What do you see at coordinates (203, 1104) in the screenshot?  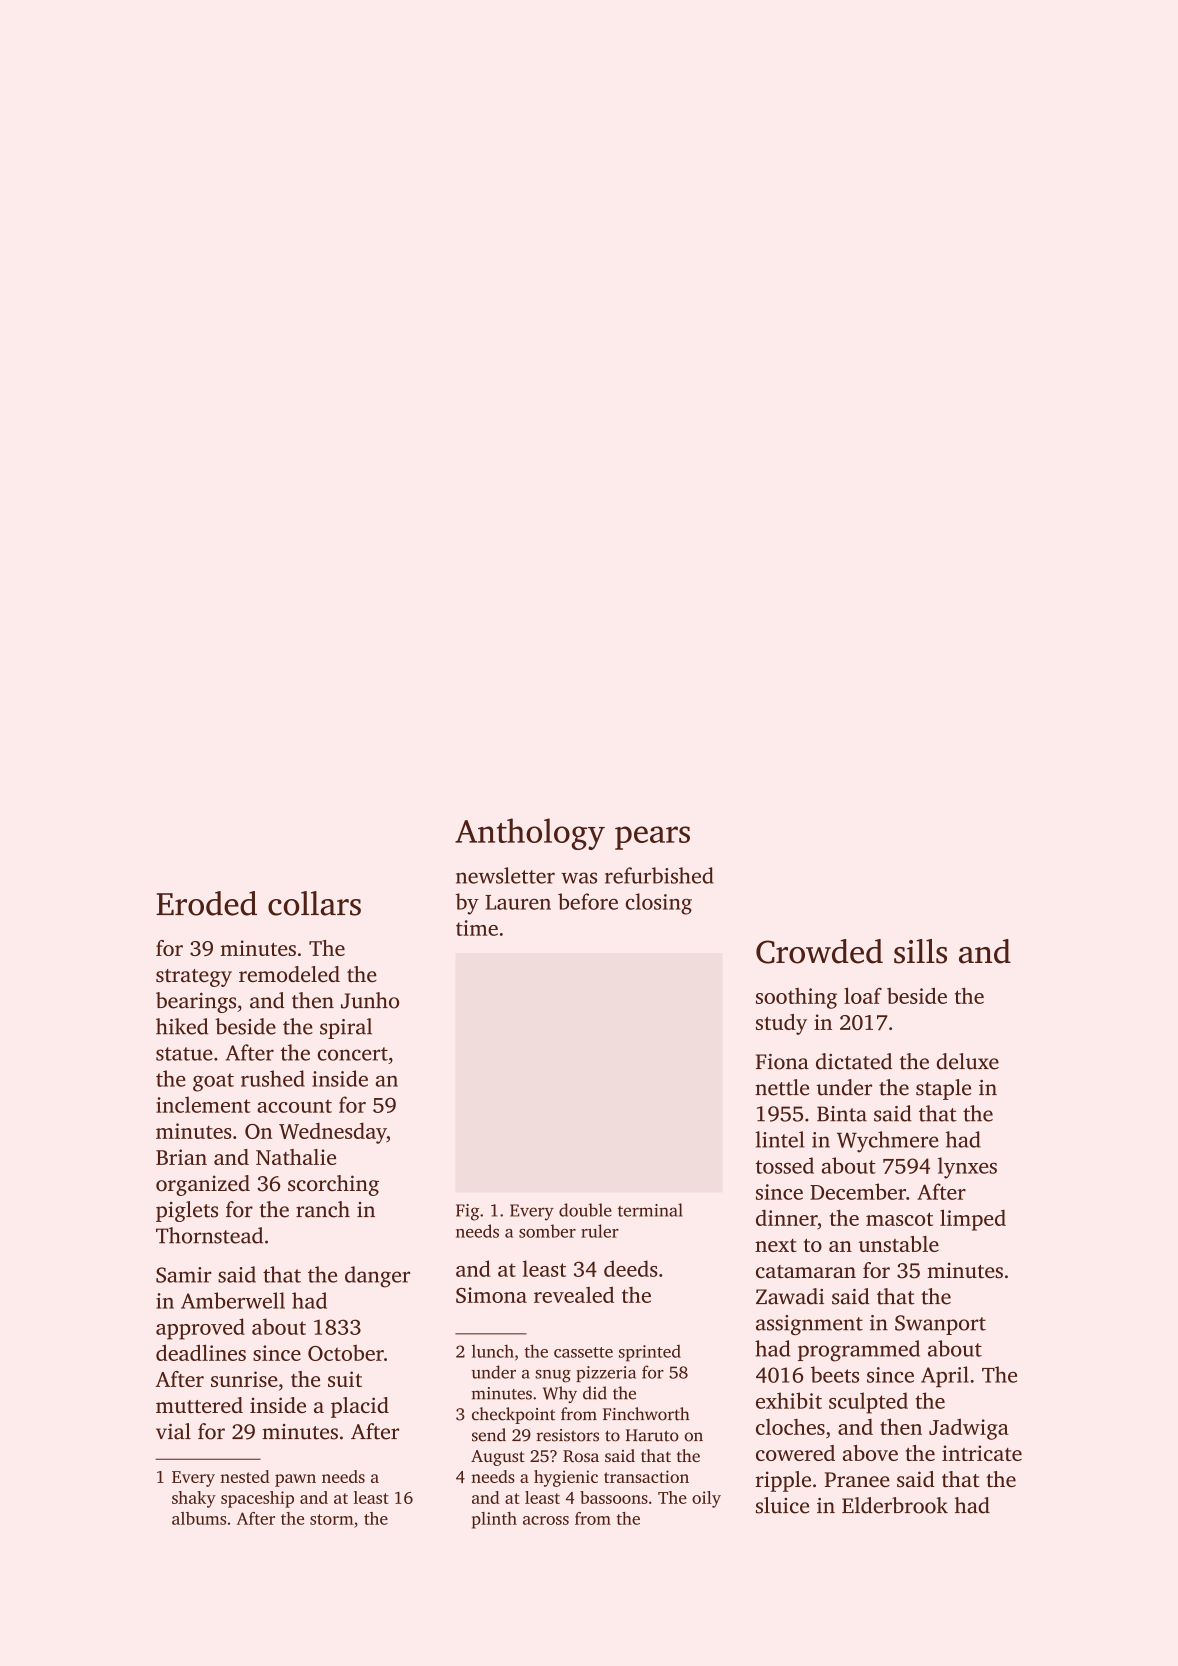 I see `inclement` at bounding box center [203, 1104].
